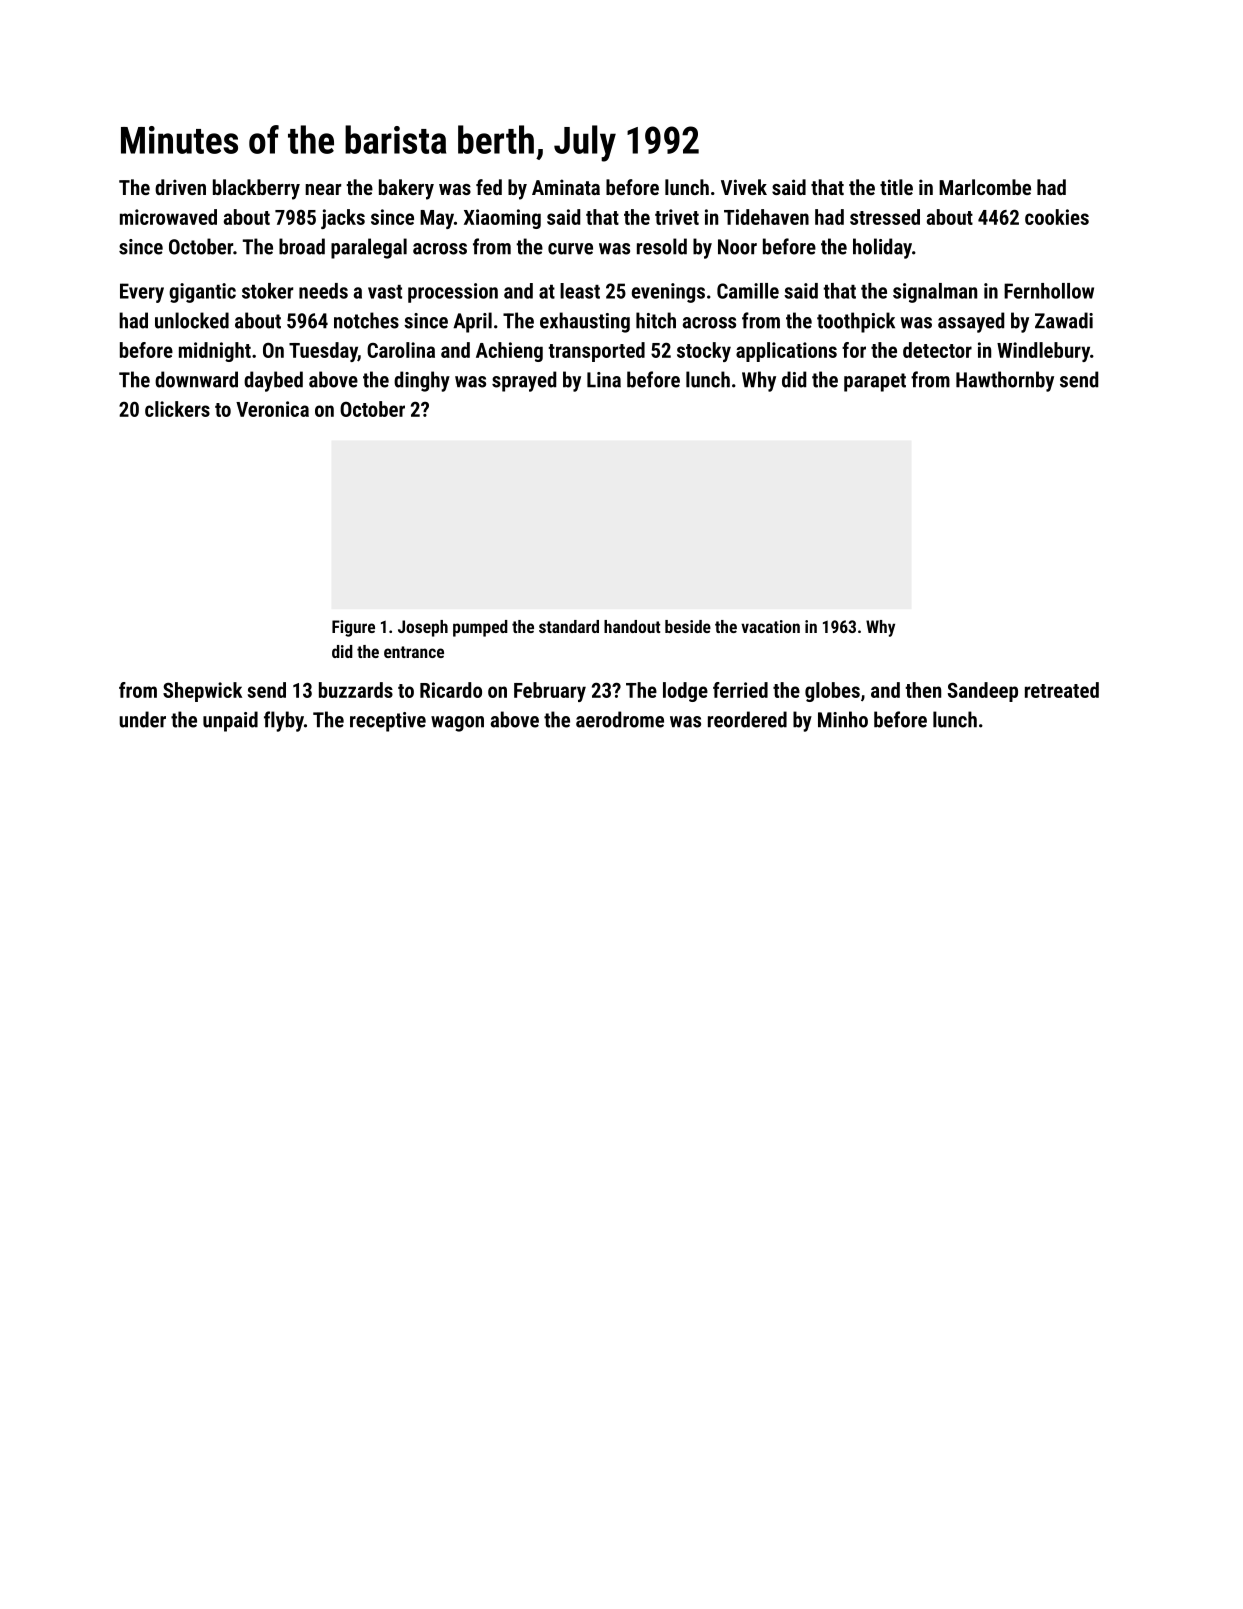  Describe the element at coordinates (1062, 690) in the screenshot. I see `retreated` at that location.
